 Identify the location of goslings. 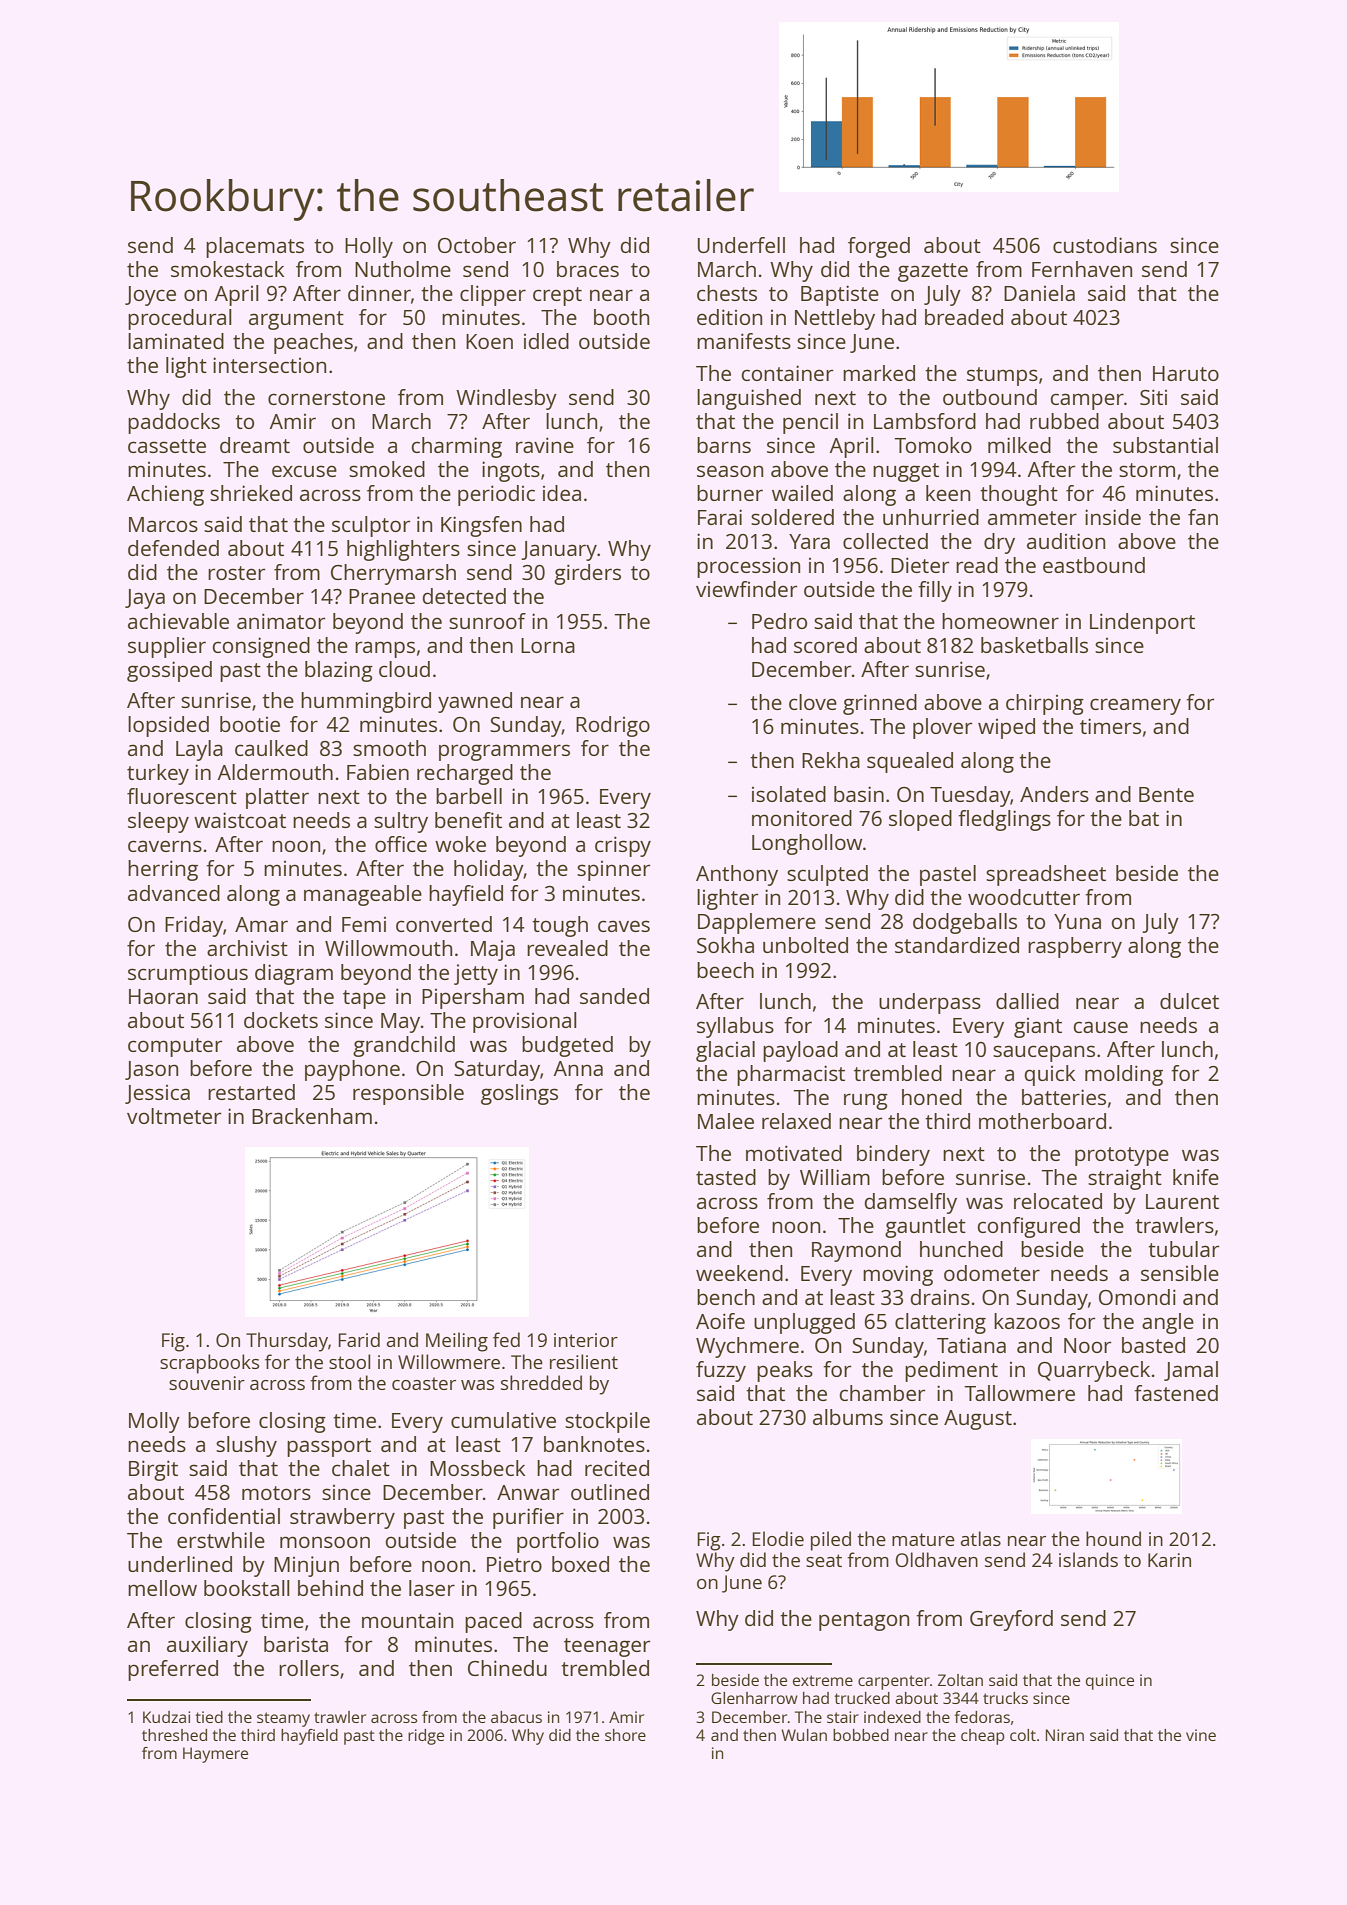
(519, 1094).
